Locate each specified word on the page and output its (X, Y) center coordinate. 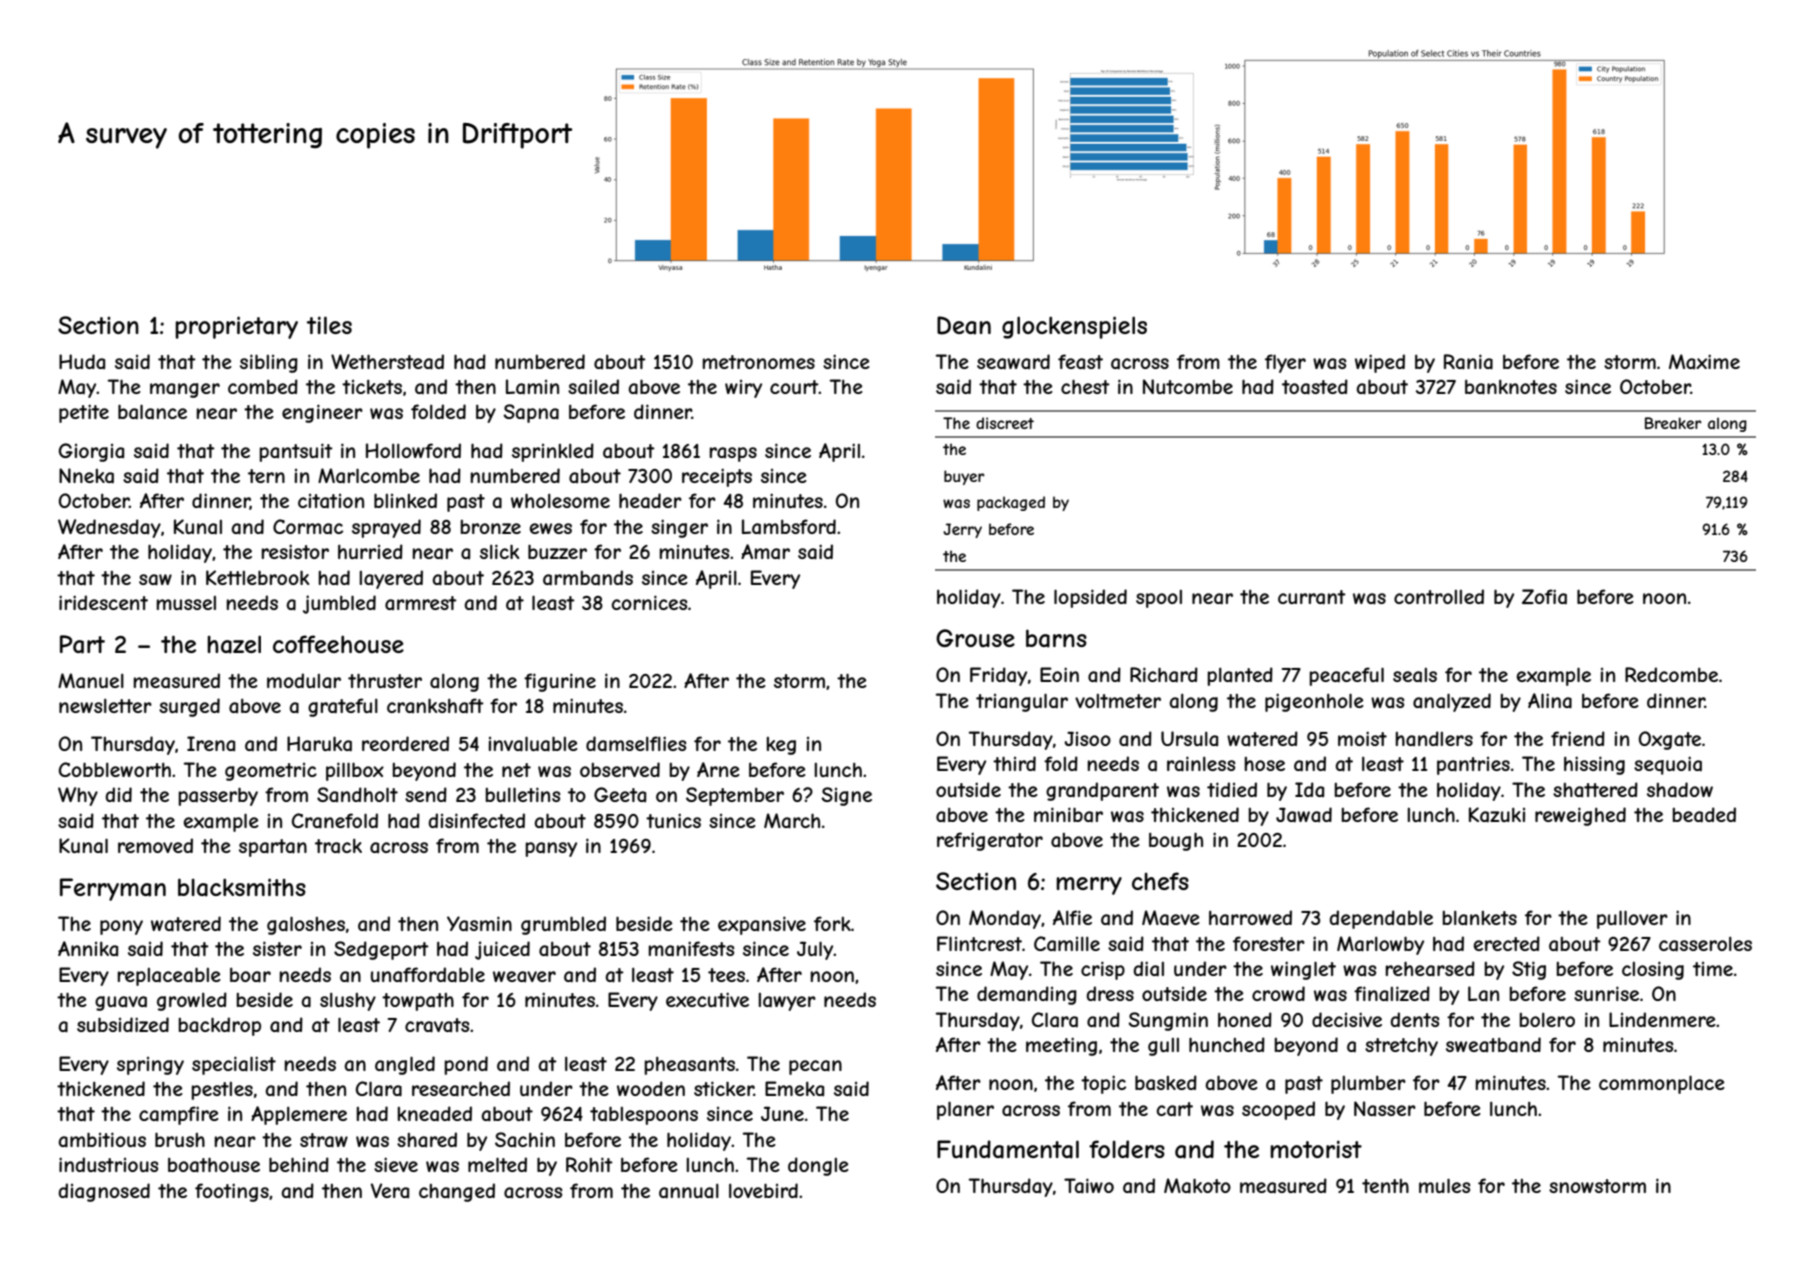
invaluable (533, 744)
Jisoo (1087, 738)
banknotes (1511, 387)
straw (324, 1140)
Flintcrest (979, 943)
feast (1080, 361)
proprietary (236, 327)
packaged (1011, 503)
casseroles (1705, 944)
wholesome (560, 500)
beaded (1704, 815)
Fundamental (1008, 1149)
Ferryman (113, 889)
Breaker (1673, 423)
